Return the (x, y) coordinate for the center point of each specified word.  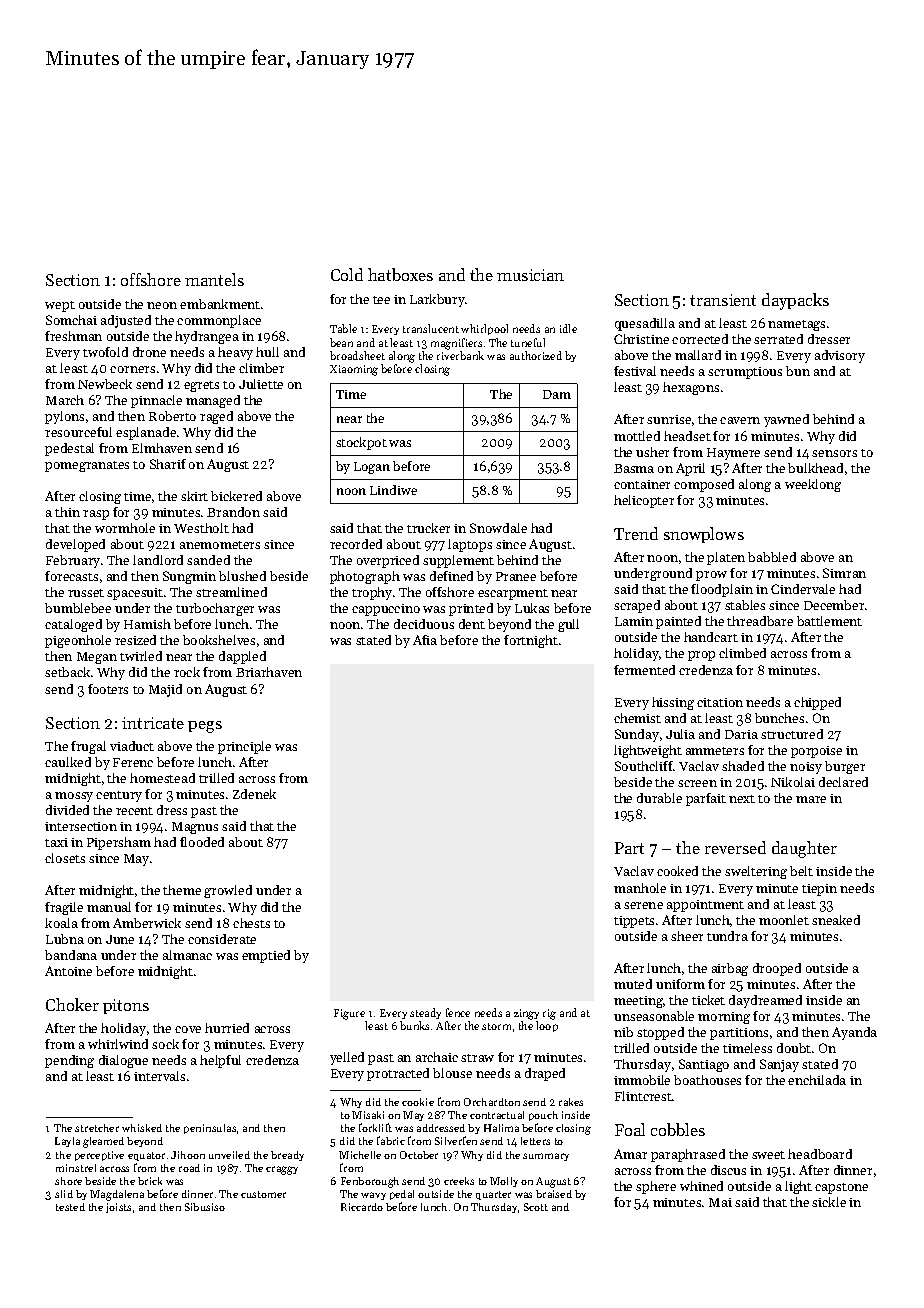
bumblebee (78, 608)
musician (530, 275)
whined (701, 1186)
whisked (142, 1128)
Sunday (637, 735)
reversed (735, 847)
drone (149, 352)
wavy (373, 1196)
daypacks (795, 301)
